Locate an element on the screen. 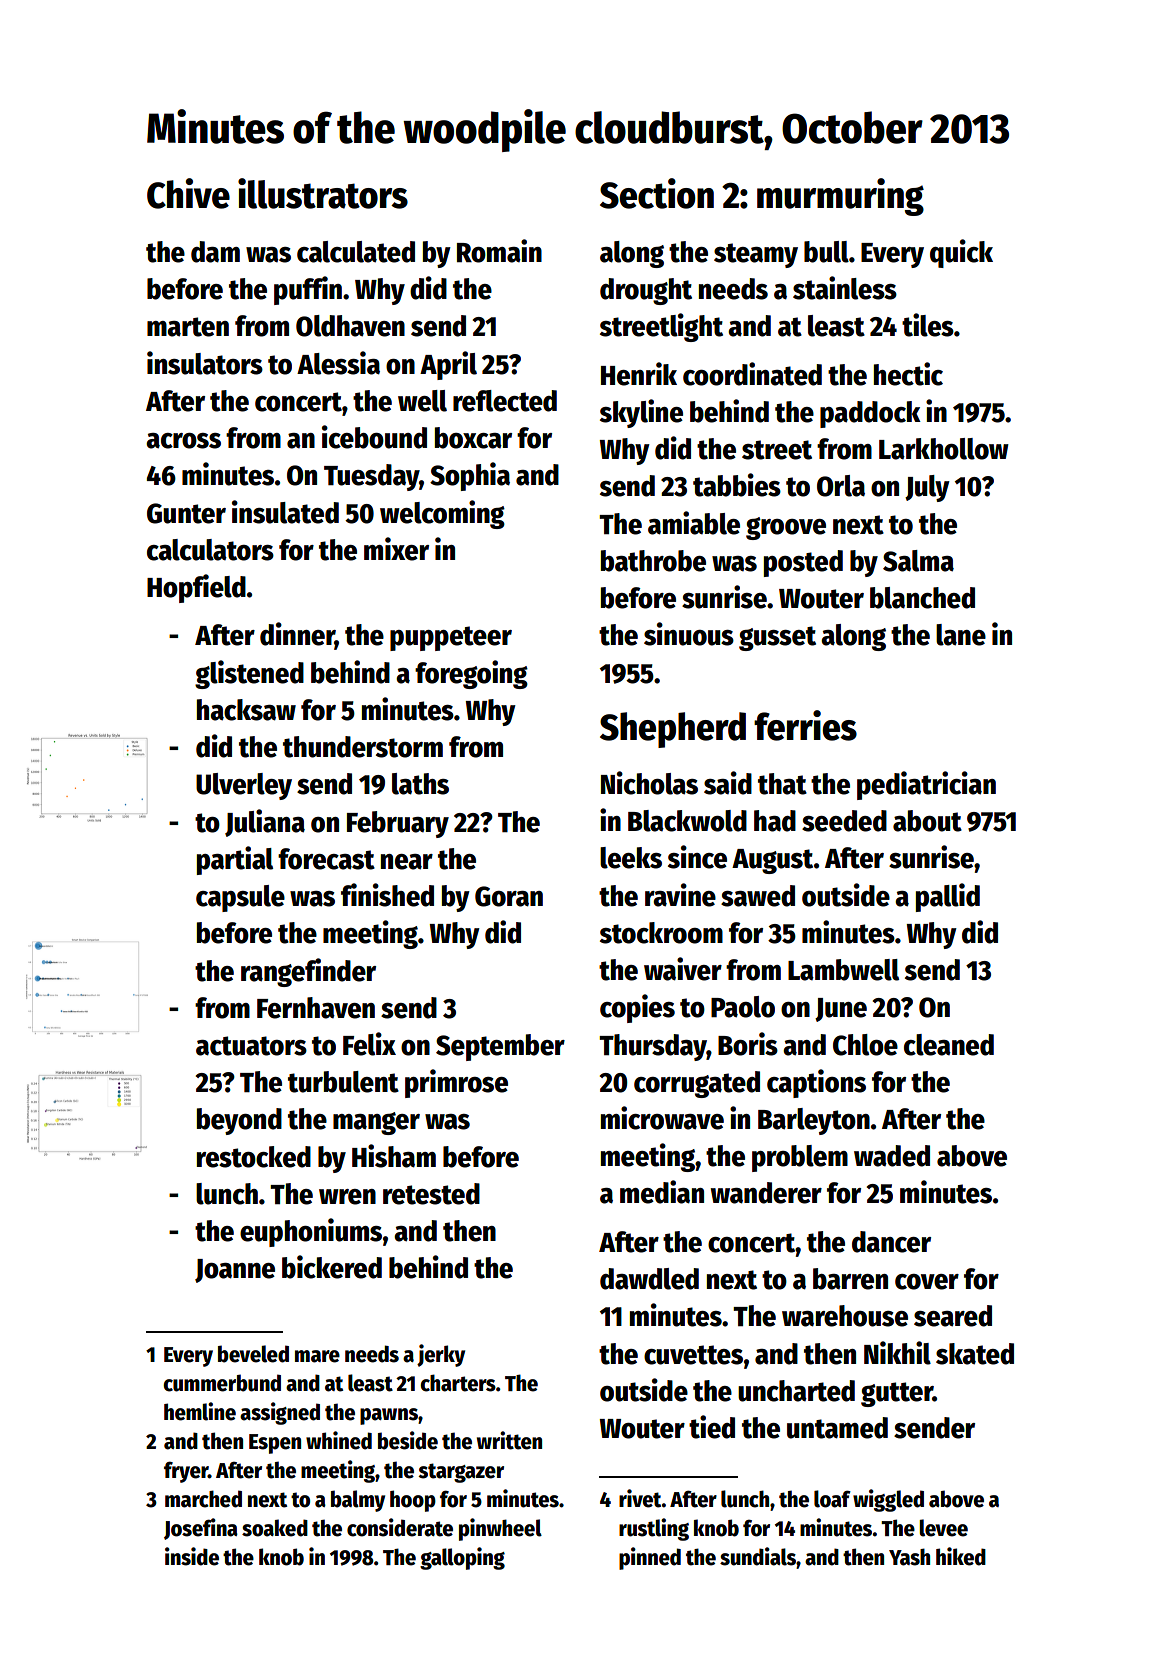  foregoing is located at coordinates (471, 674).
